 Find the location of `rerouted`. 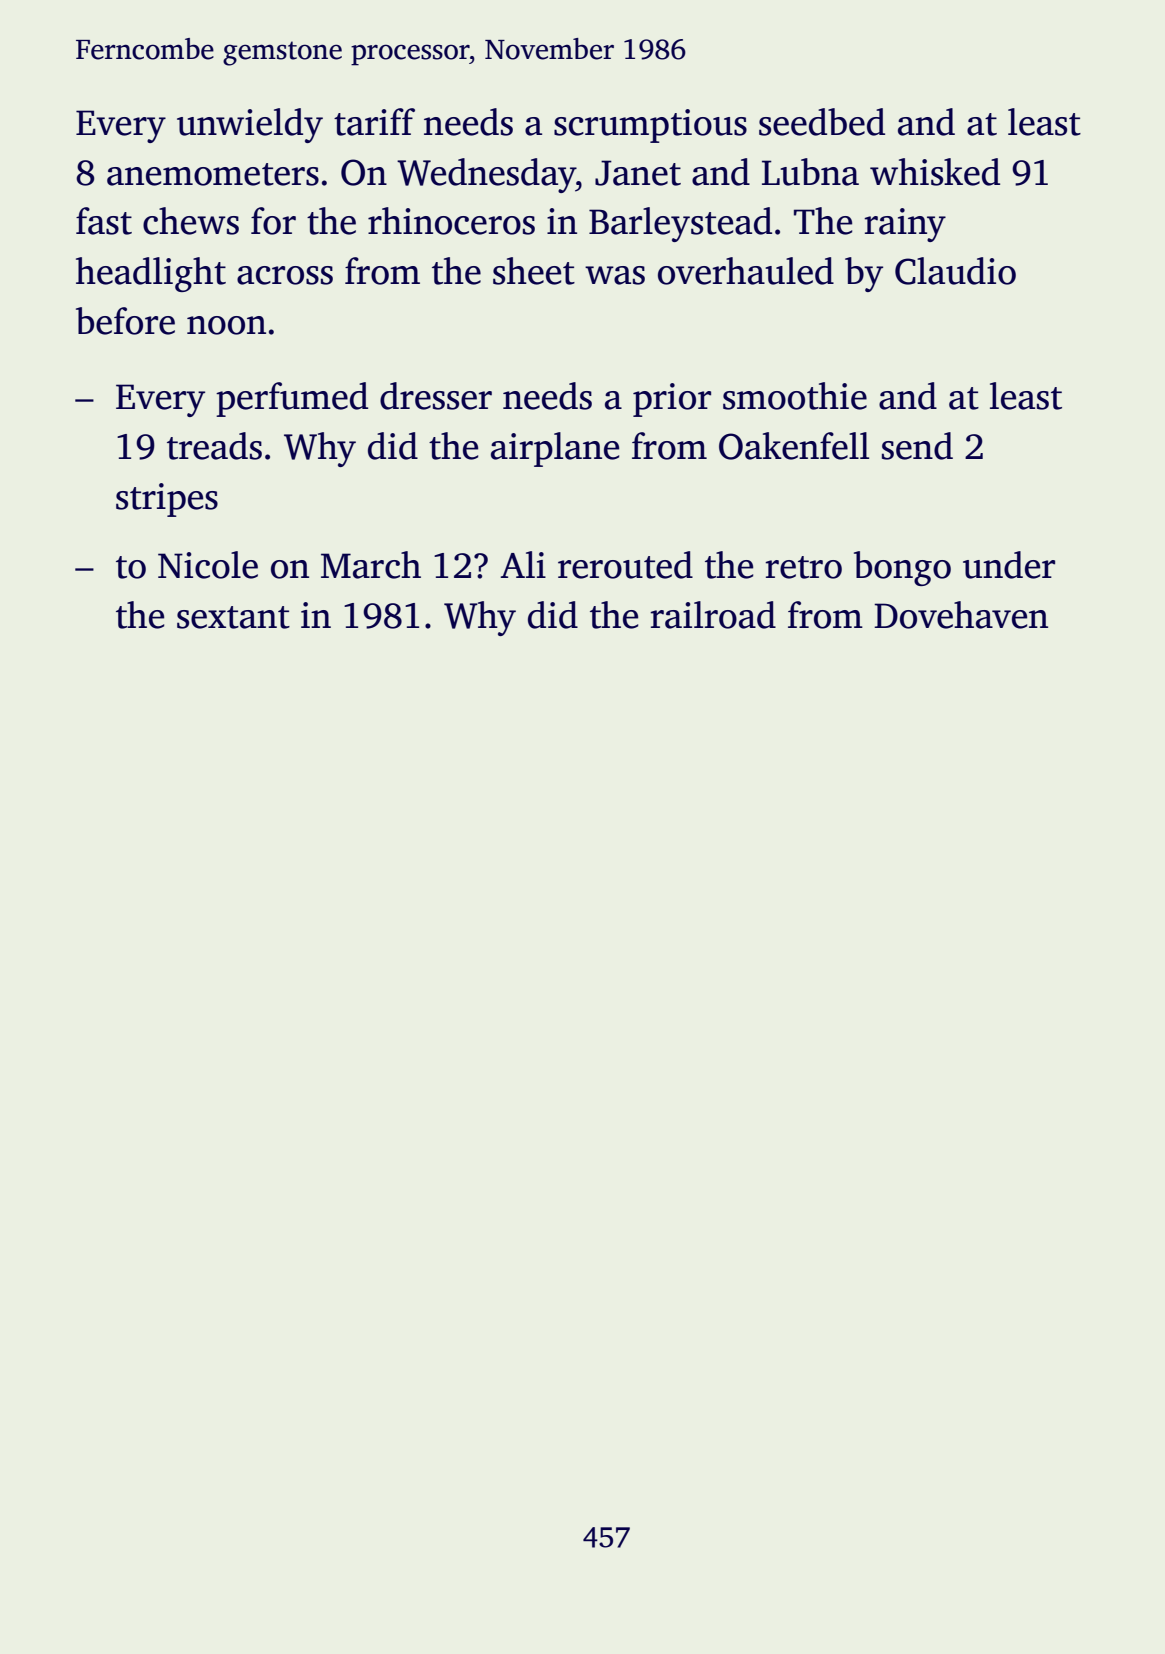

rerouted is located at coordinates (625, 565).
